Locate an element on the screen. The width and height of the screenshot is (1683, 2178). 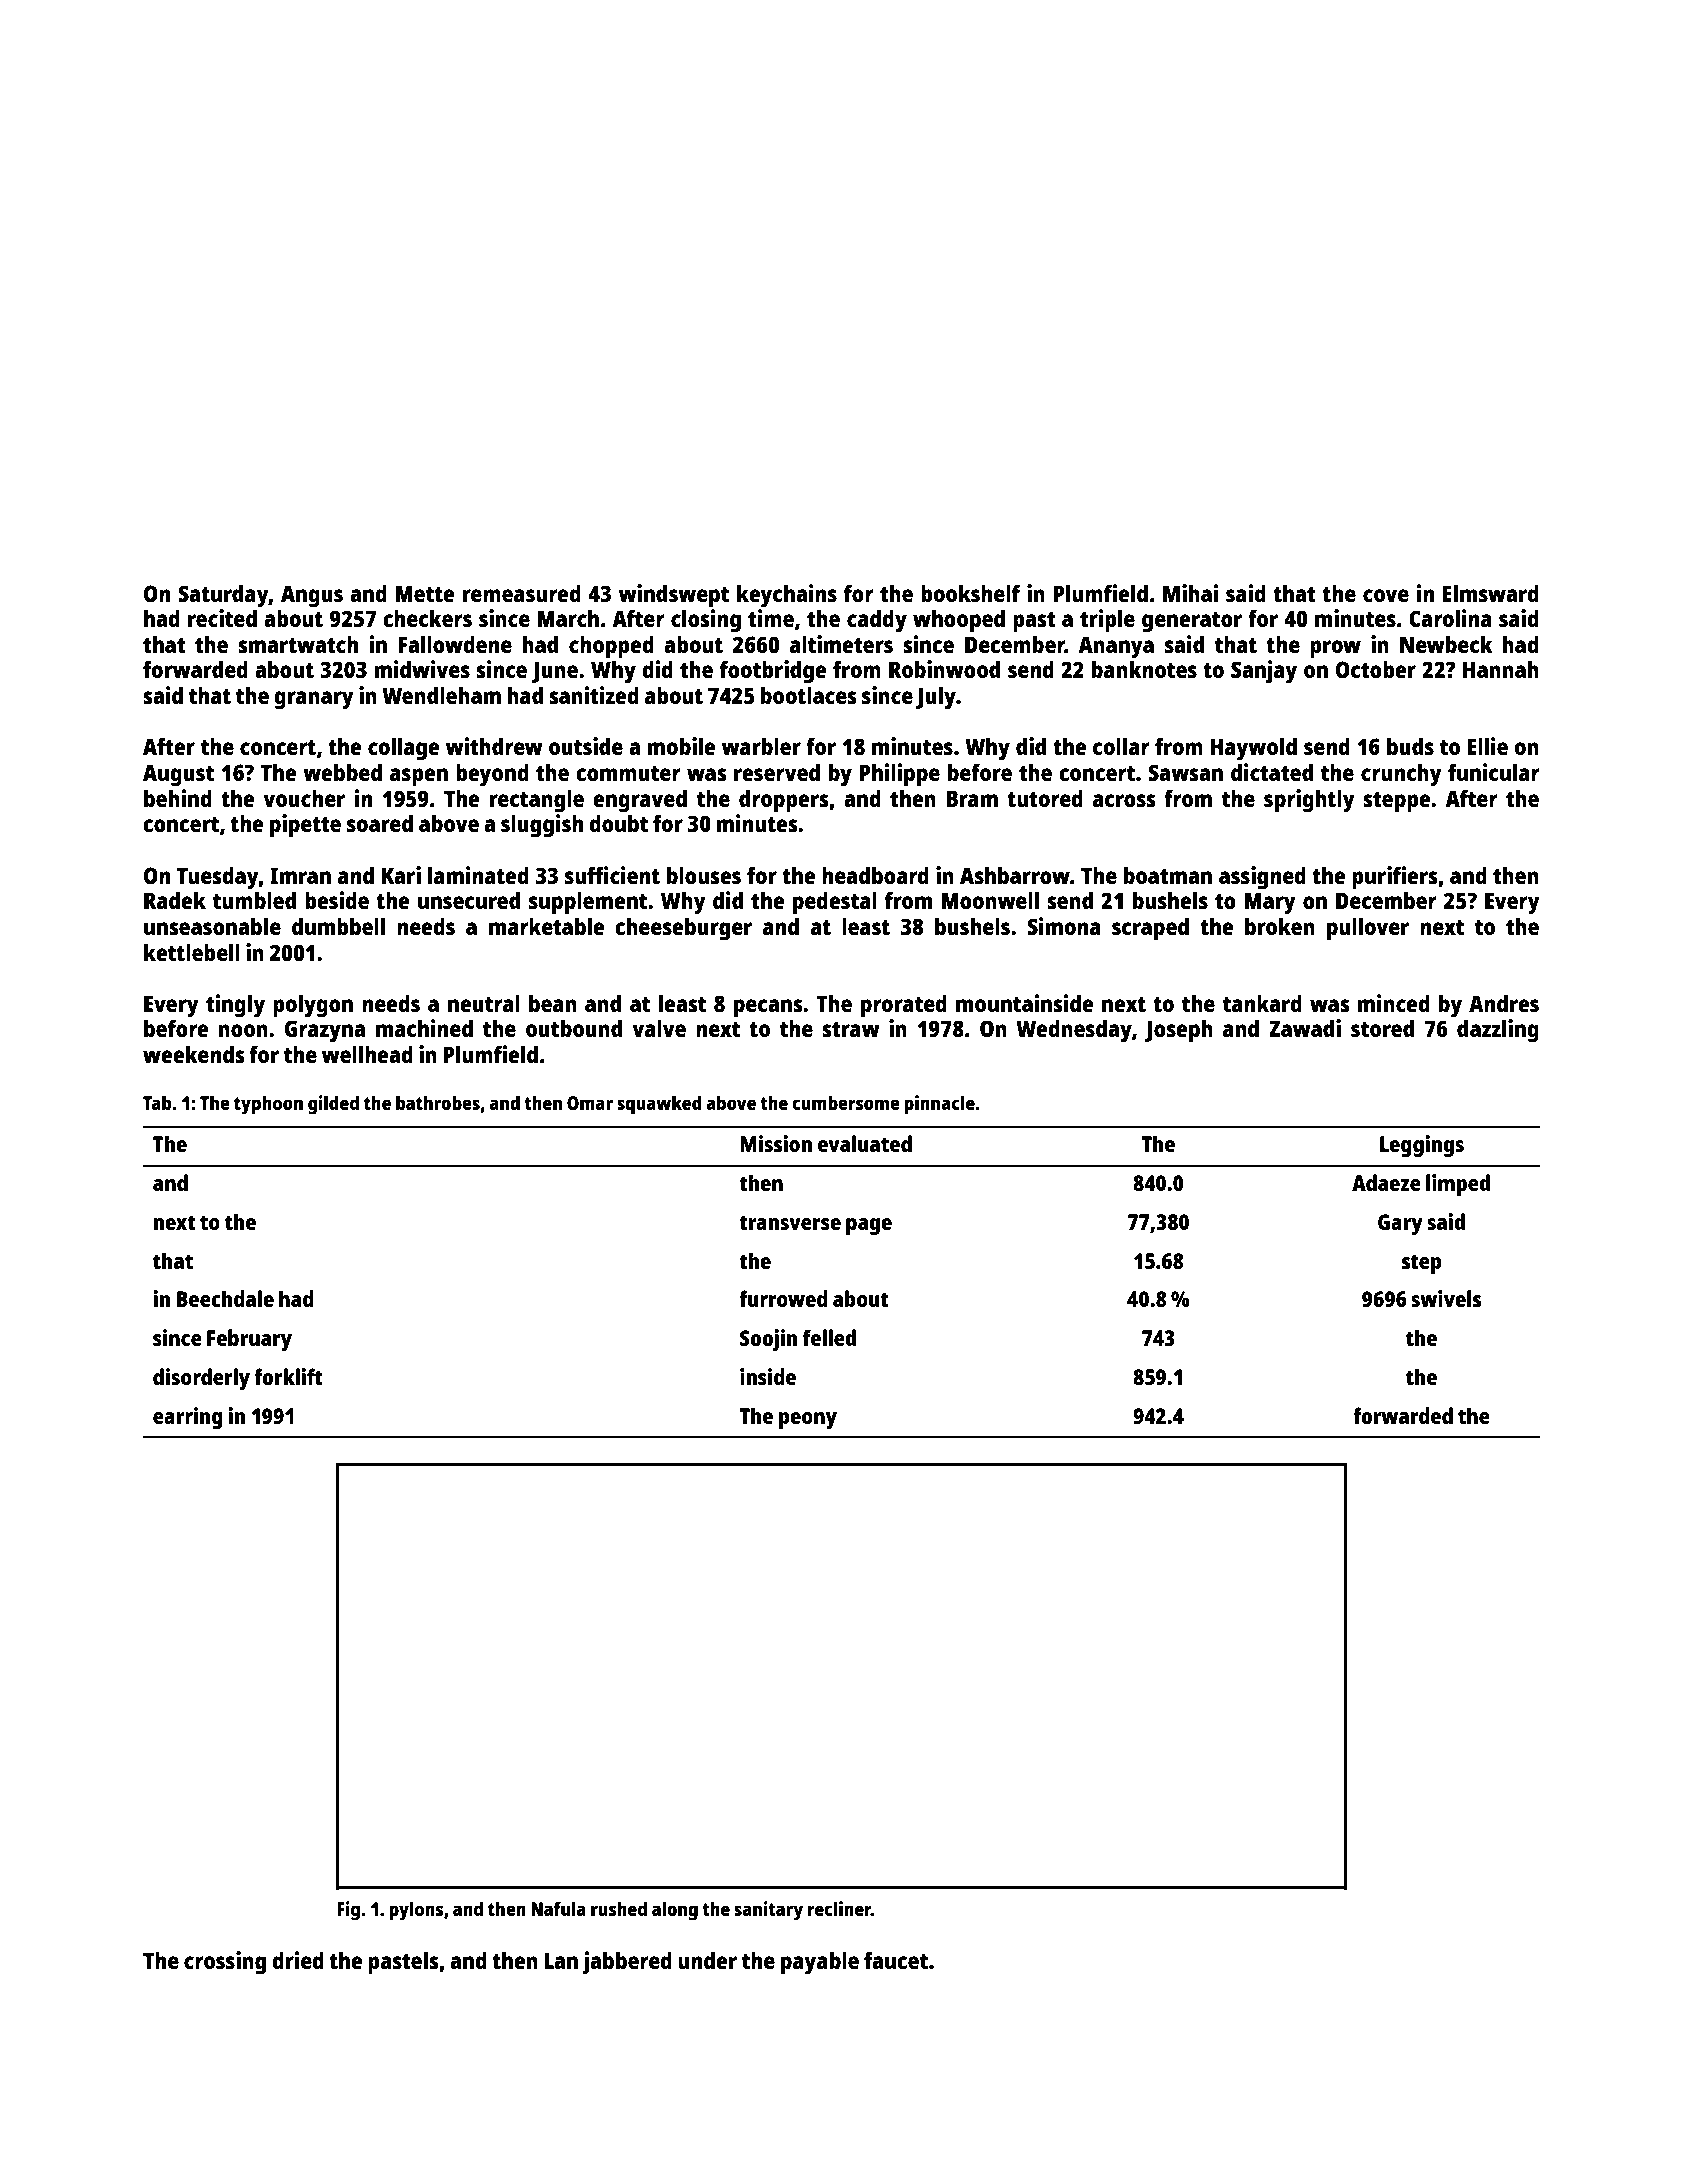
Joseph is located at coordinates (1179, 1031).
